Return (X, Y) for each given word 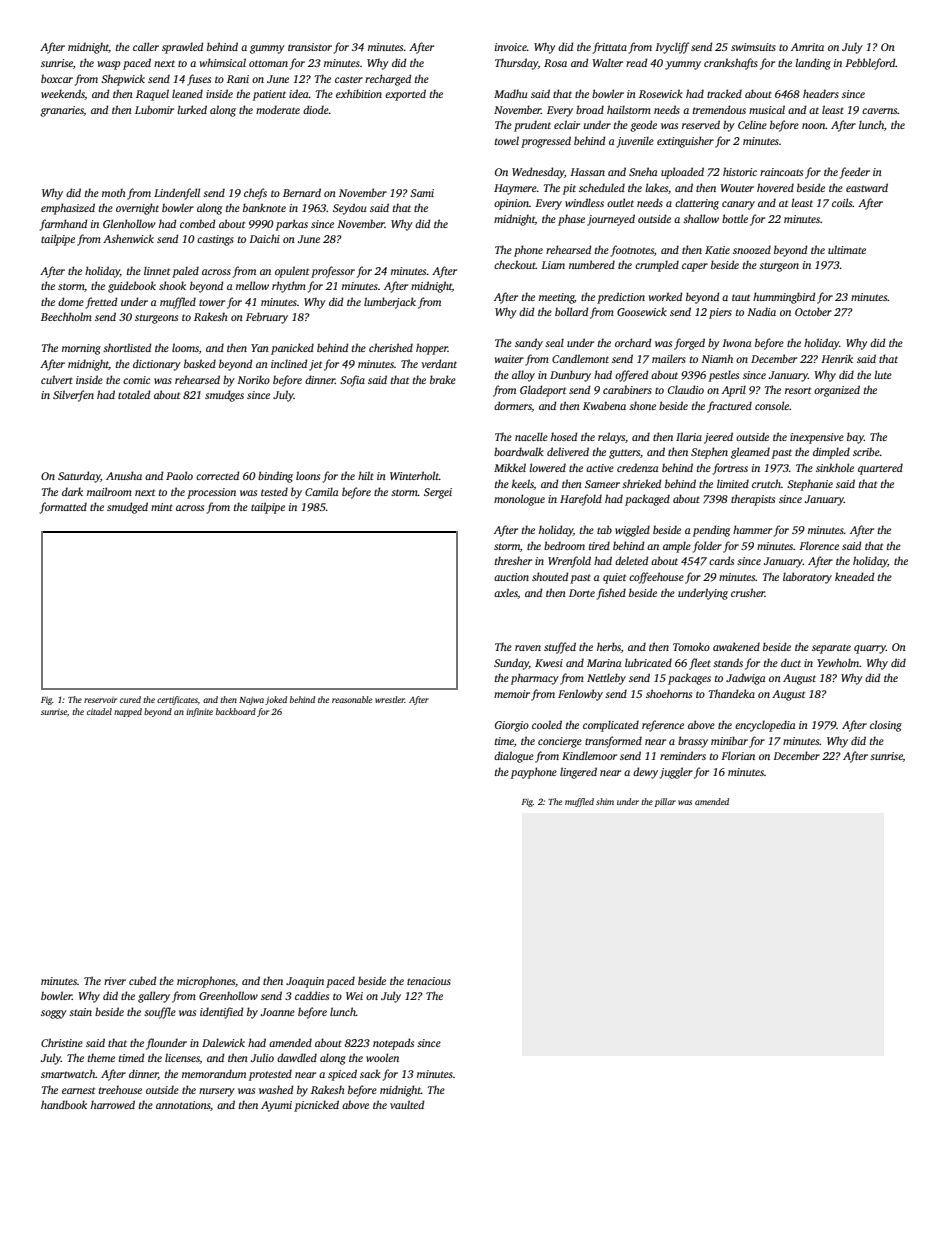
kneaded (855, 576)
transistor (310, 47)
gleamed (750, 453)
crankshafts (731, 64)
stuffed (560, 648)
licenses (182, 1058)
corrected (218, 475)
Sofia (352, 381)
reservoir (100, 700)
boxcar (57, 78)
